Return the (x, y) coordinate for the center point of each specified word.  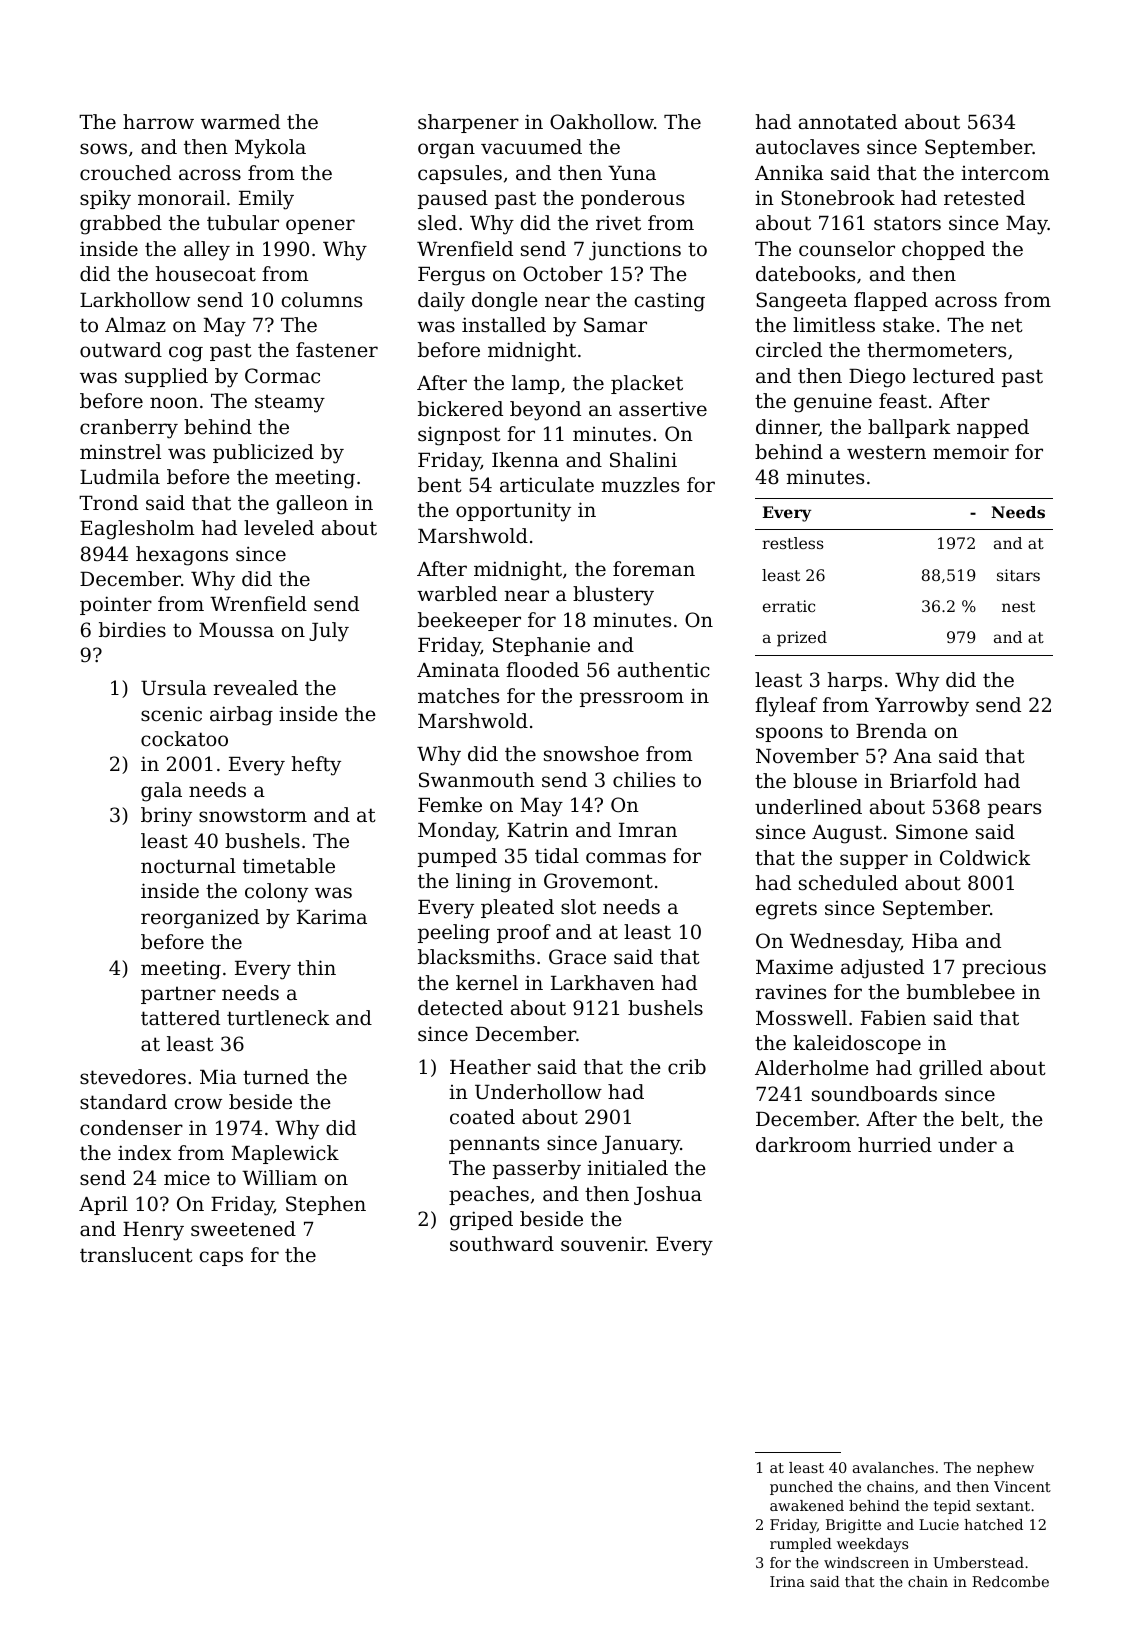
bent (440, 485)
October (563, 274)
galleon (312, 505)
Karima (332, 916)
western (886, 452)
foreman (654, 568)
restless (793, 543)
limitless (834, 324)
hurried (895, 1145)
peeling (454, 934)
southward (502, 1244)
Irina (787, 1581)
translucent (136, 1255)
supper (874, 861)
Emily (266, 200)
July (329, 632)
